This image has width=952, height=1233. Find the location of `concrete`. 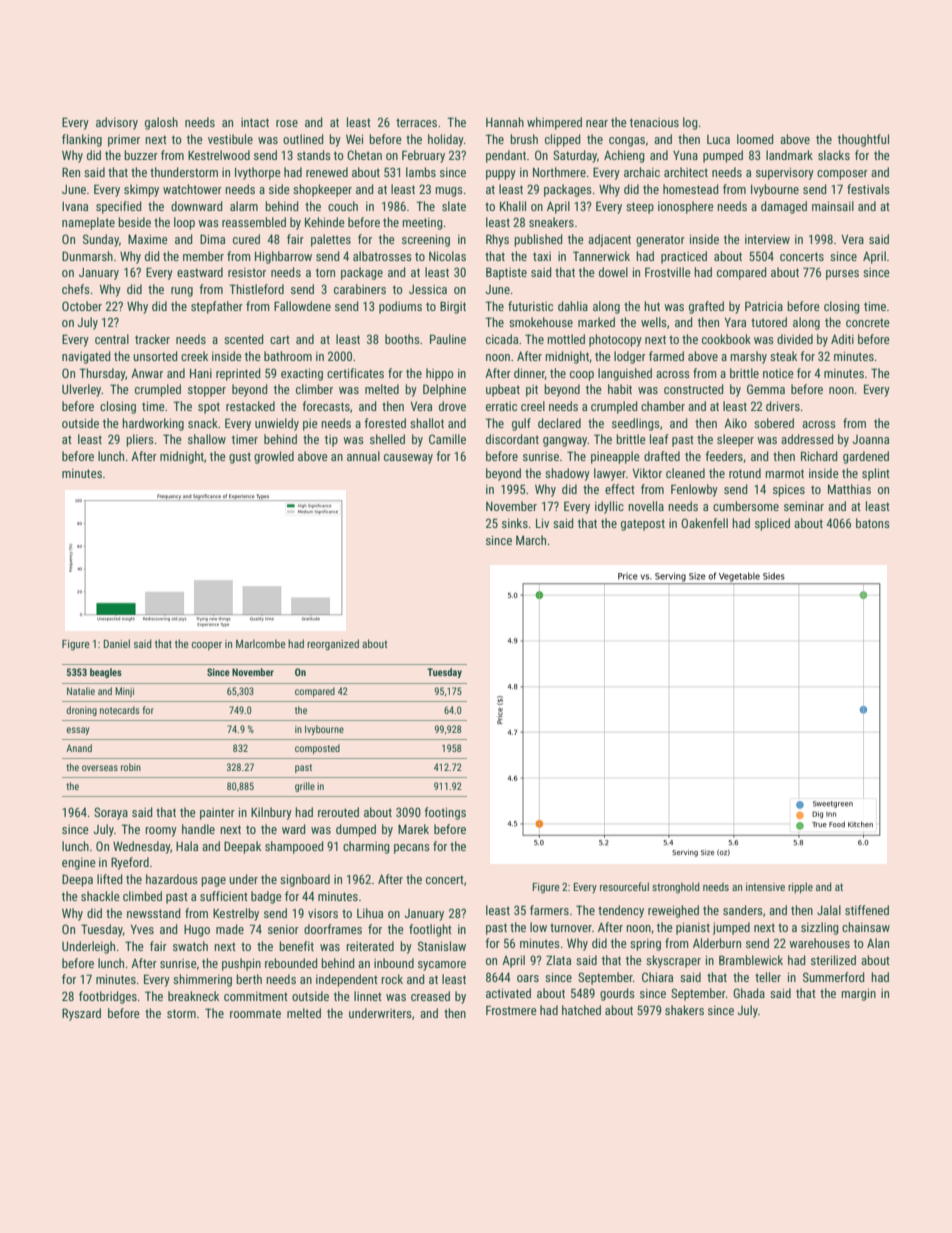

concrete is located at coordinates (868, 322).
